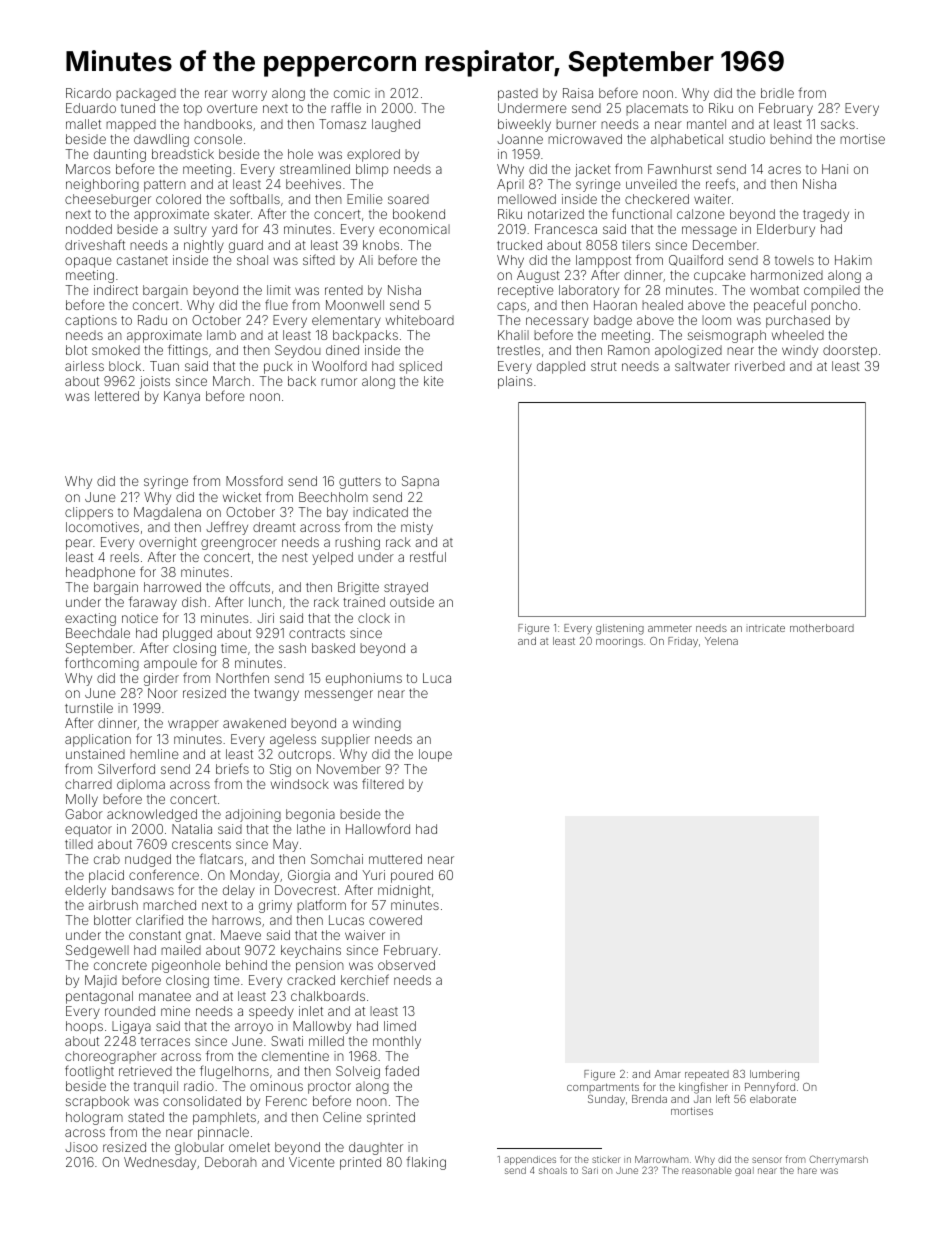  Describe the element at coordinates (97, 951) in the screenshot. I see `Sedgewell` at that location.
